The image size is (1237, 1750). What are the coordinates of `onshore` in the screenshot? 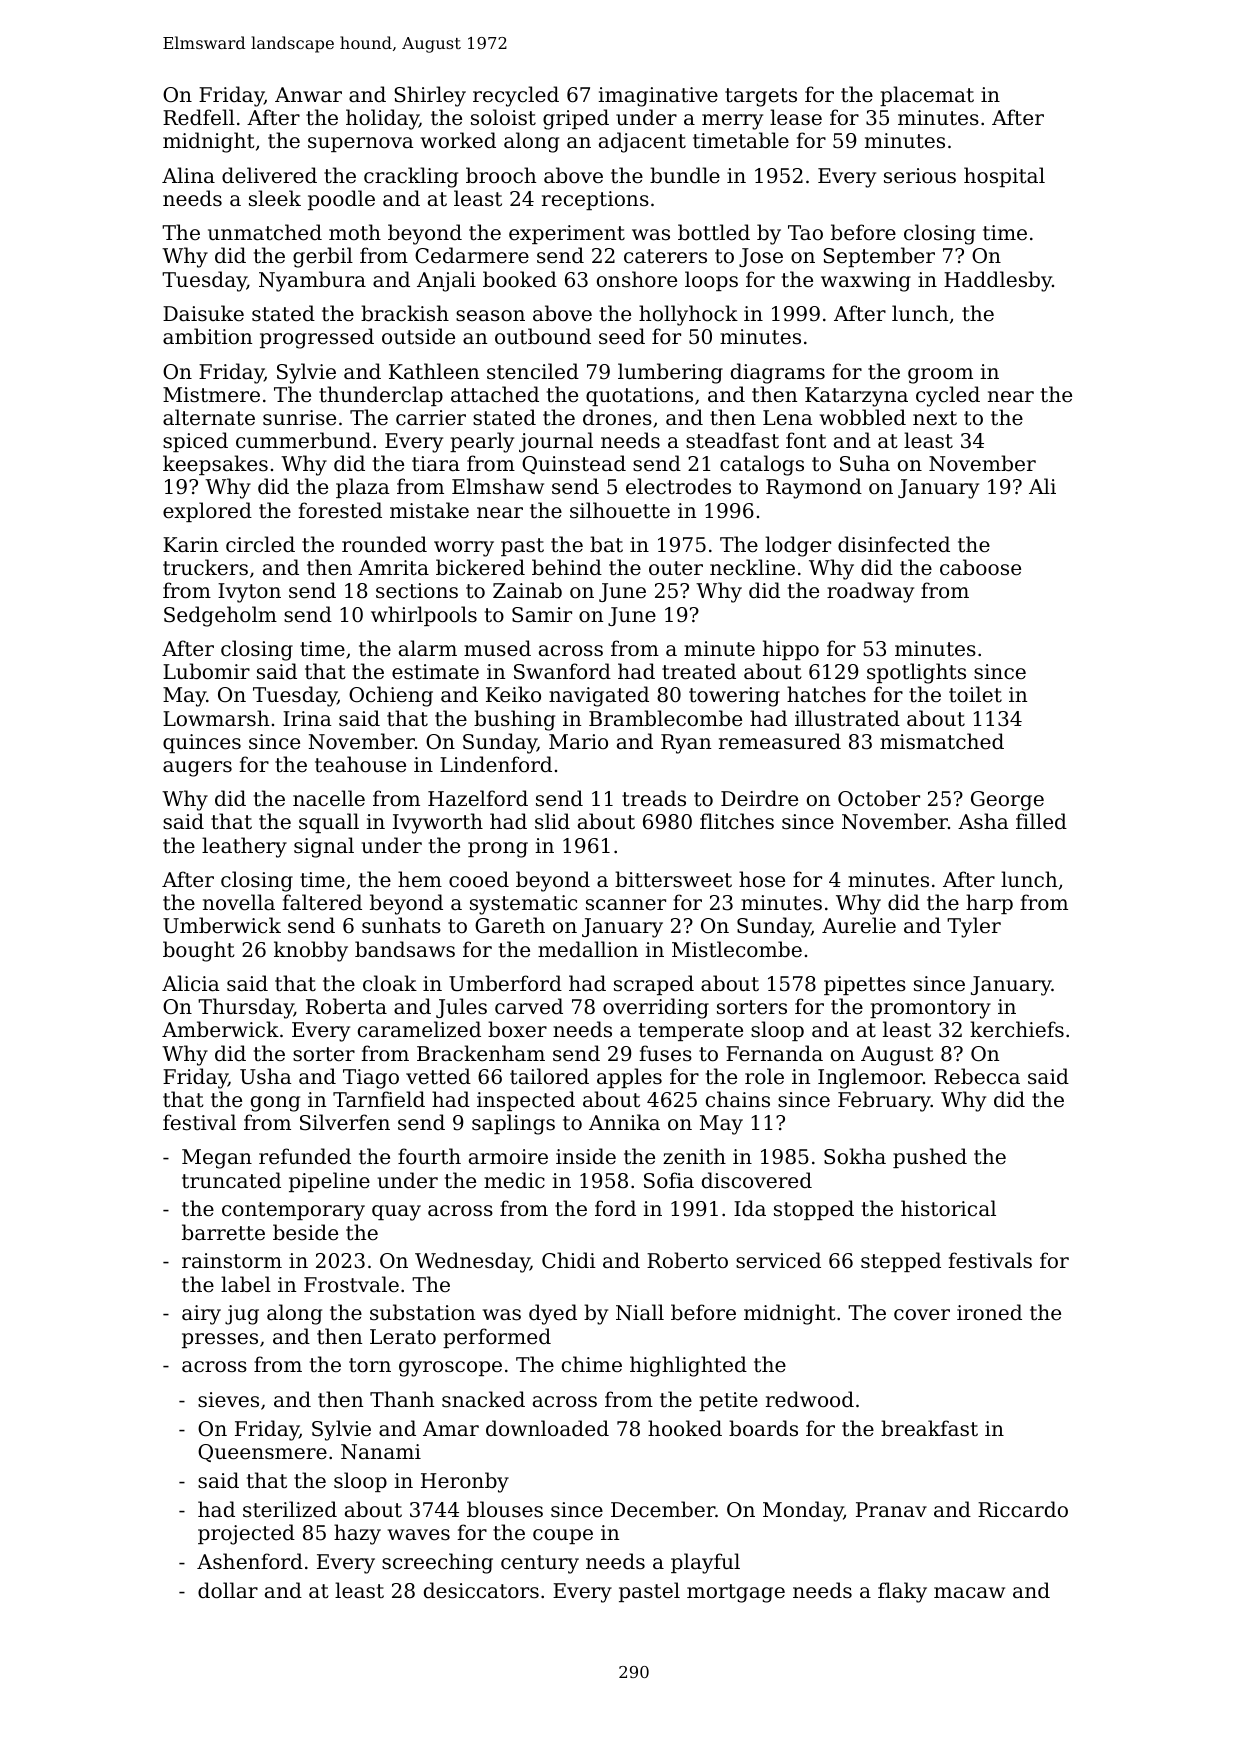 It's located at (637, 279).
